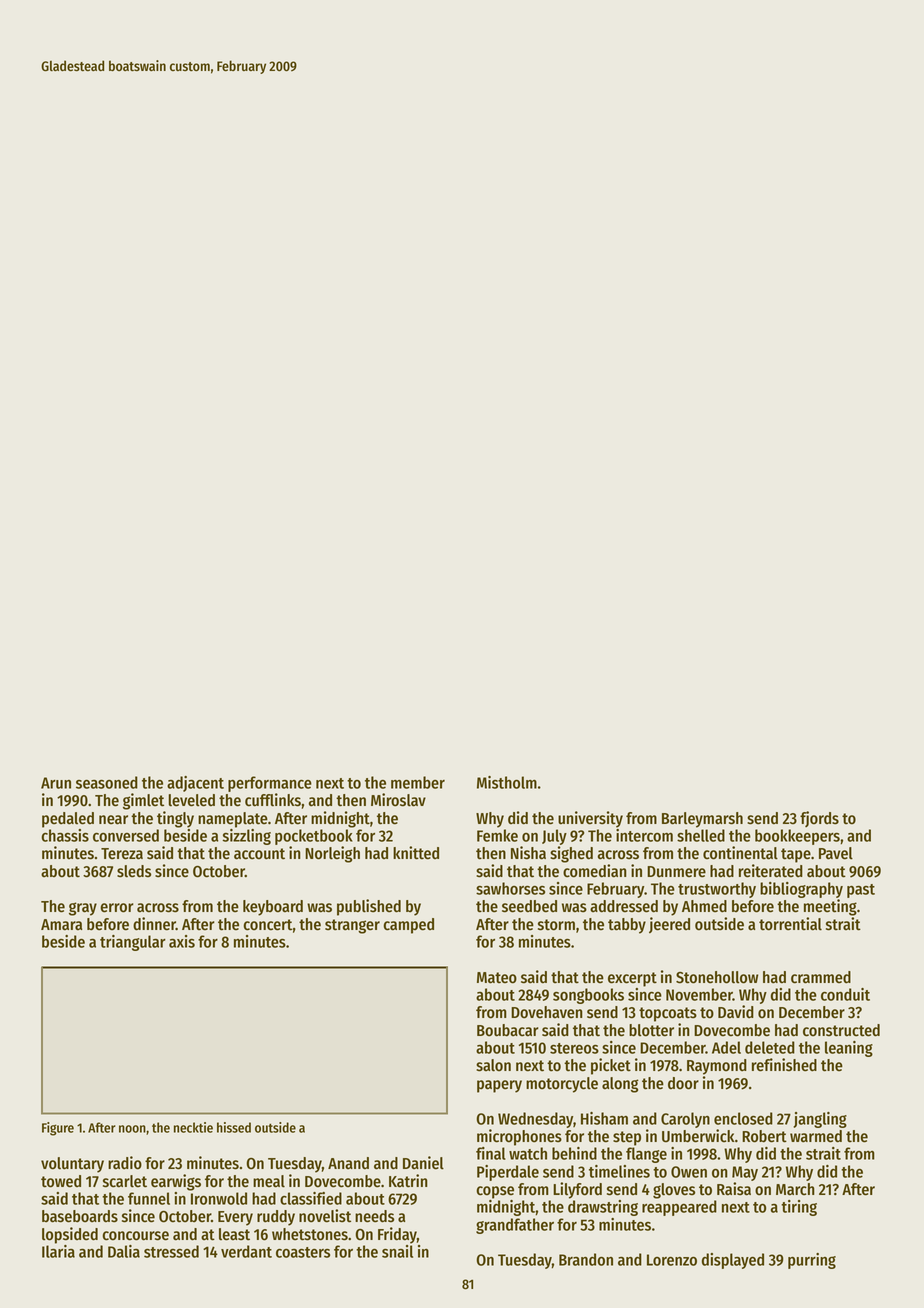 The image size is (924, 1308). I want to click on performance, so click(270, 784).
